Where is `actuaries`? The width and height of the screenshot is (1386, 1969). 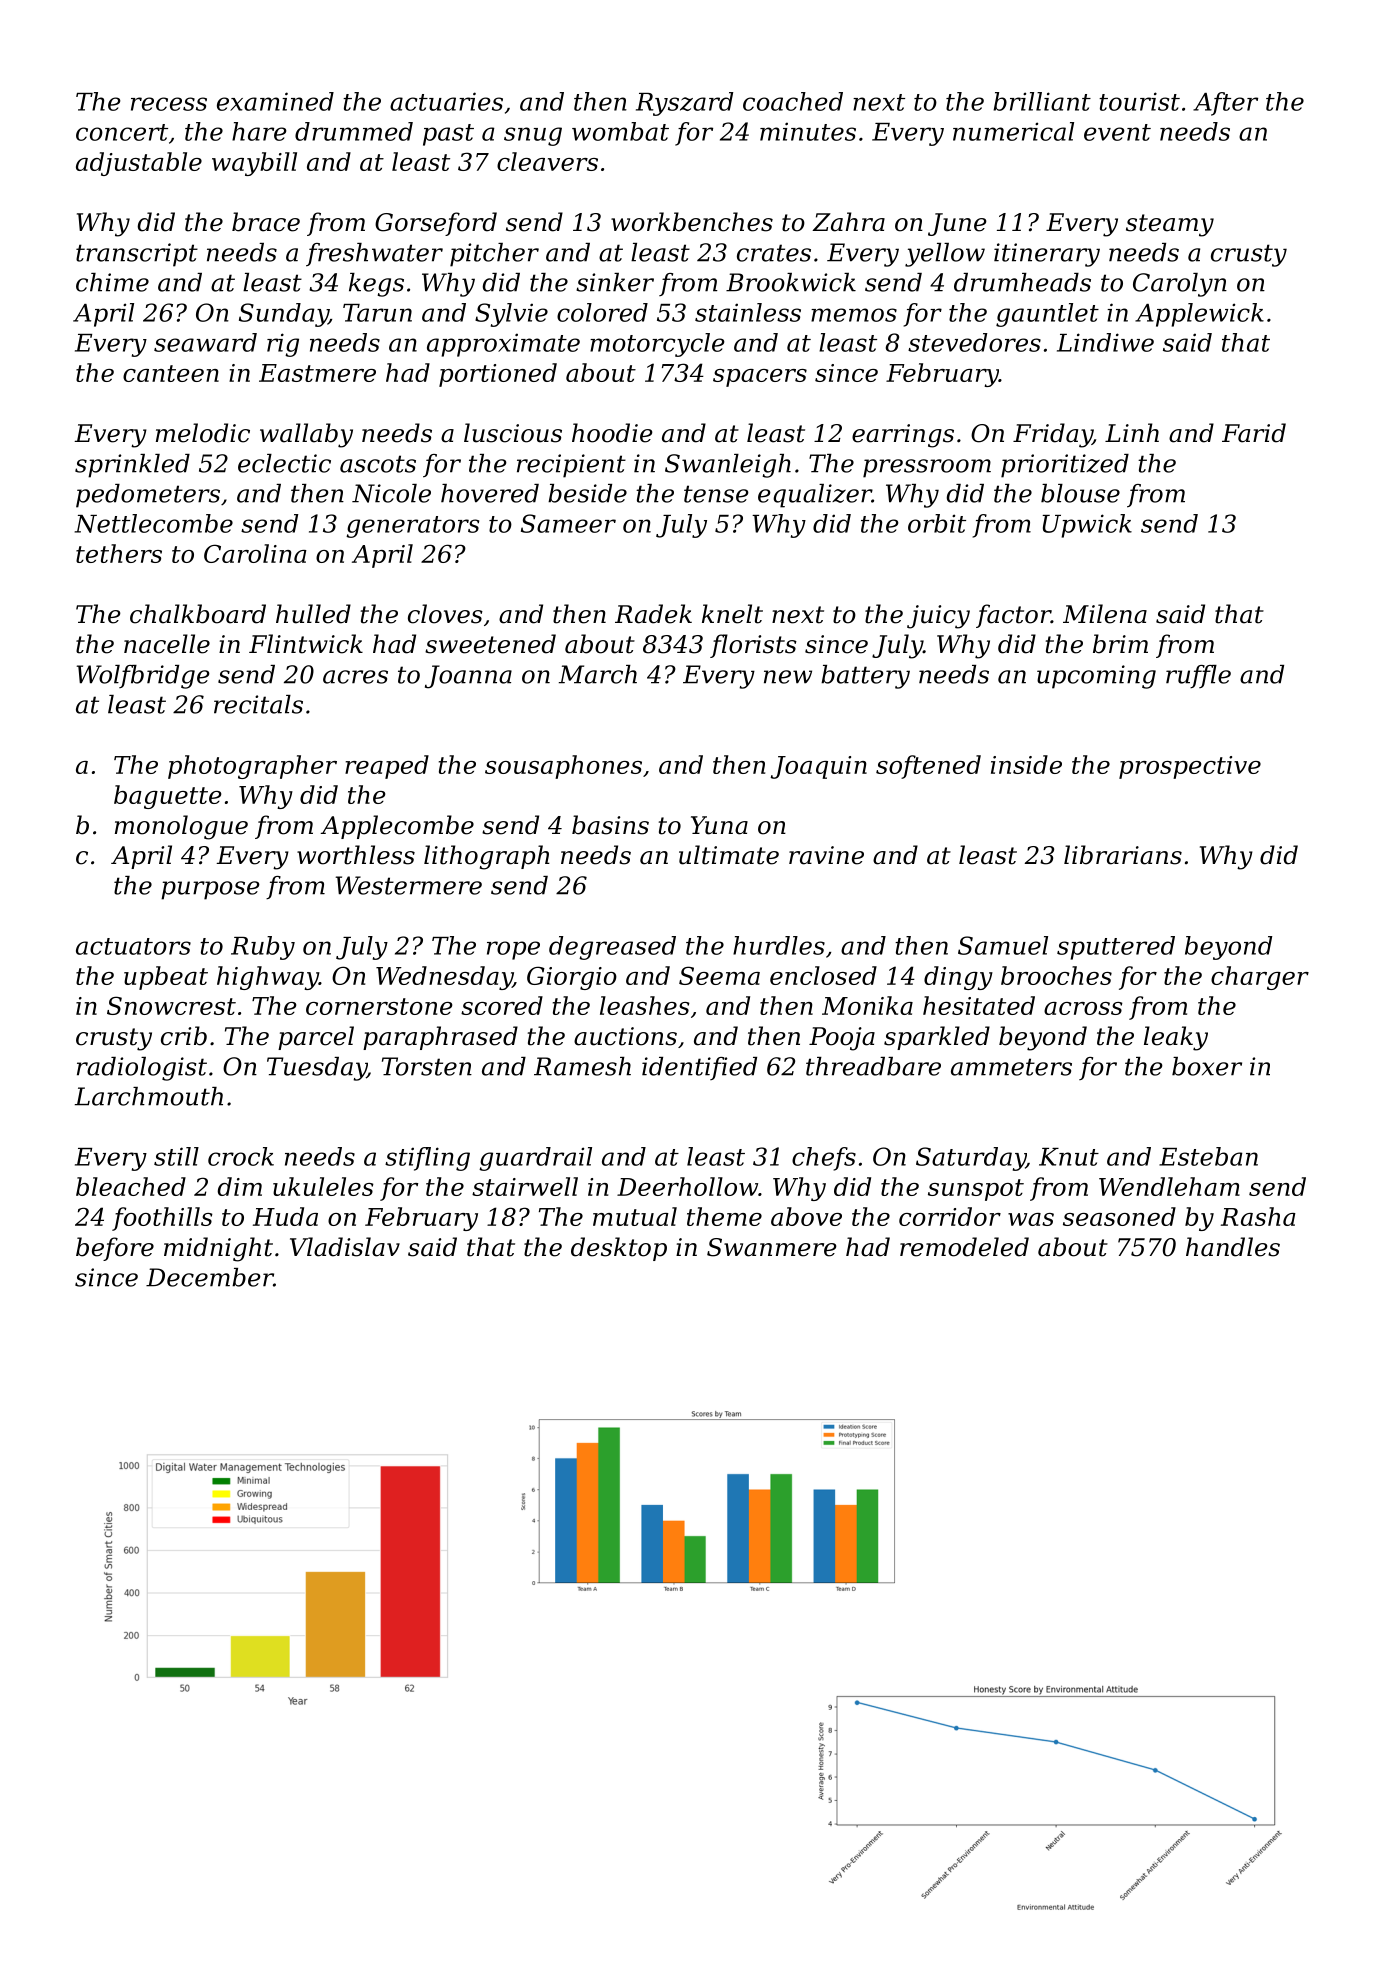
actuaries is located at coordinates (446, 101).
